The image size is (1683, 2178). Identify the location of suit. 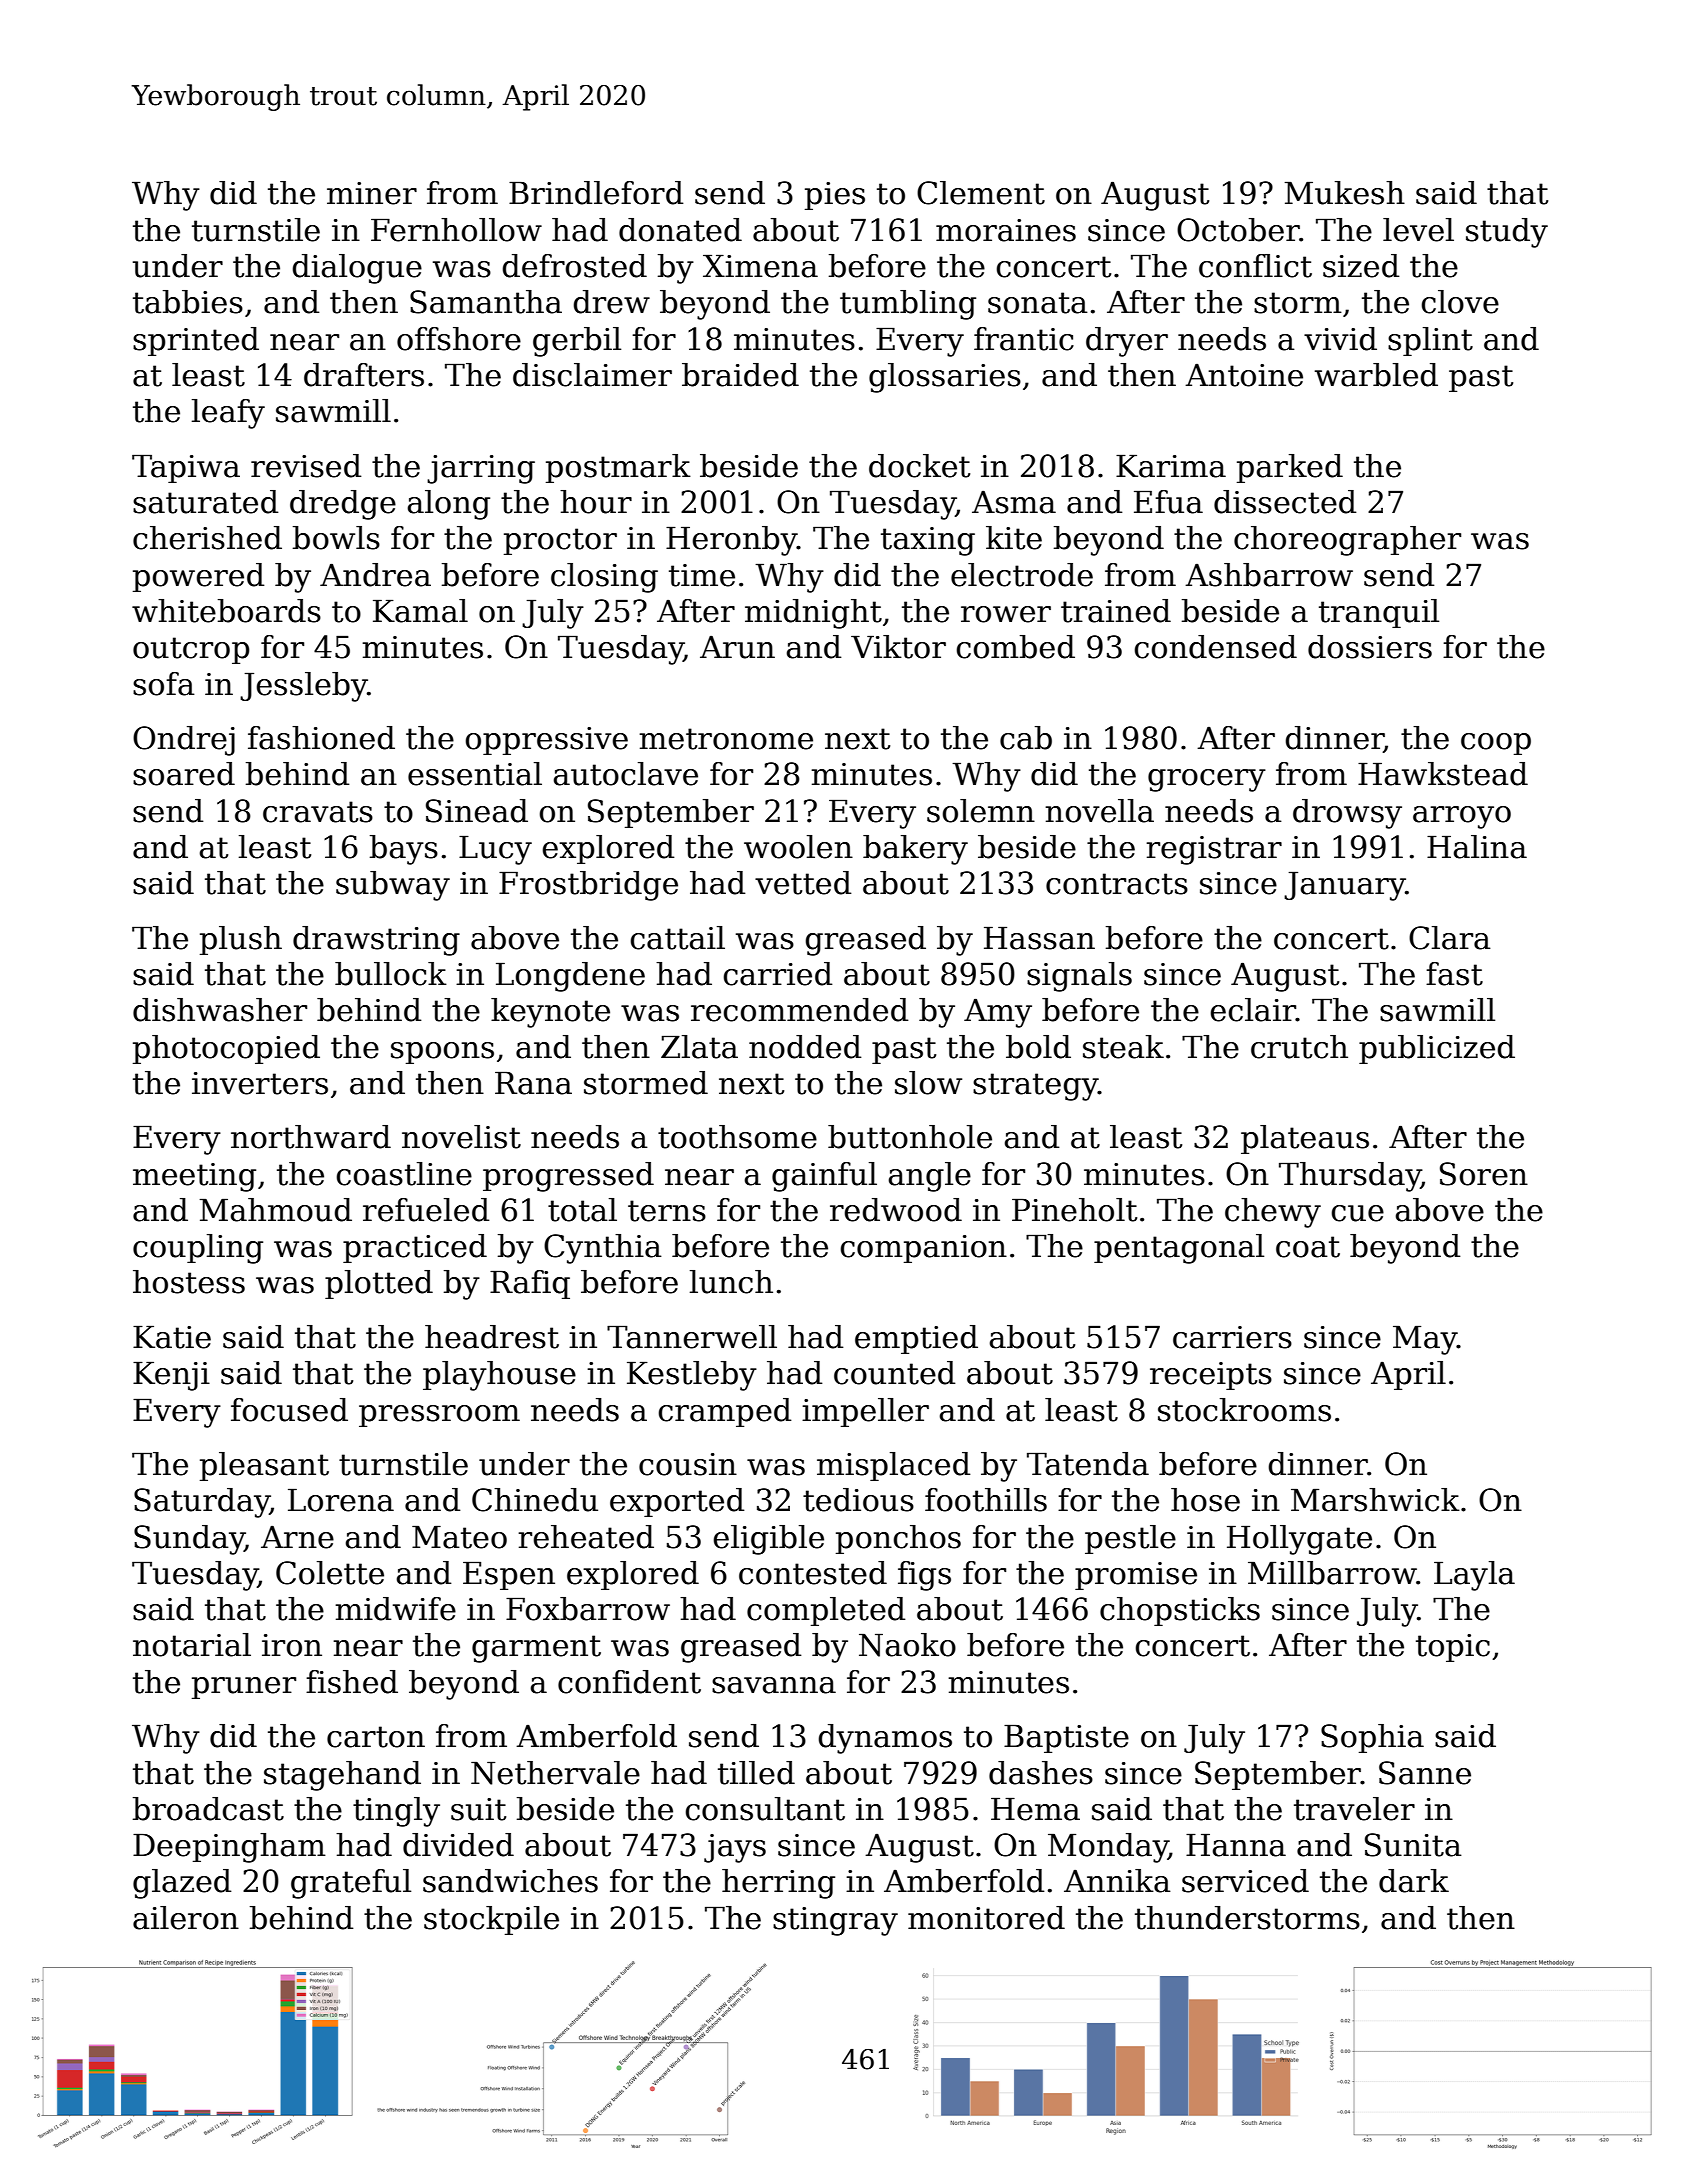
(478, 1809).
